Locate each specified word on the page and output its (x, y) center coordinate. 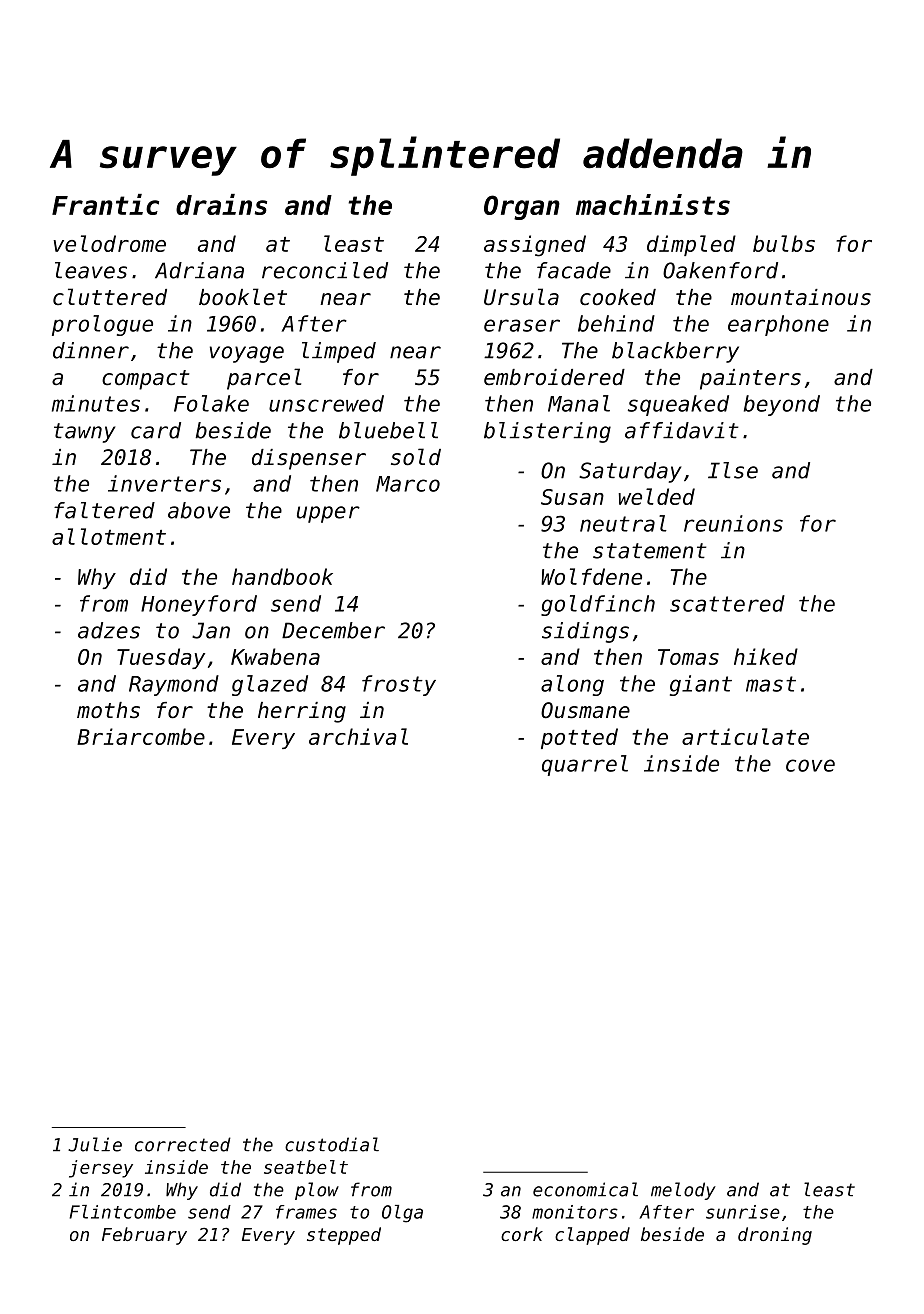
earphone (778, 325)
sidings (585, 632)
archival (358, 736)
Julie (95, 1144)
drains (221, 204)
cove (810, 765)
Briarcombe (141, 736)
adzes (109, 630)
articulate (745, 736)
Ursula (521, 297)
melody (683, 1191)
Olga (402, 1214)
